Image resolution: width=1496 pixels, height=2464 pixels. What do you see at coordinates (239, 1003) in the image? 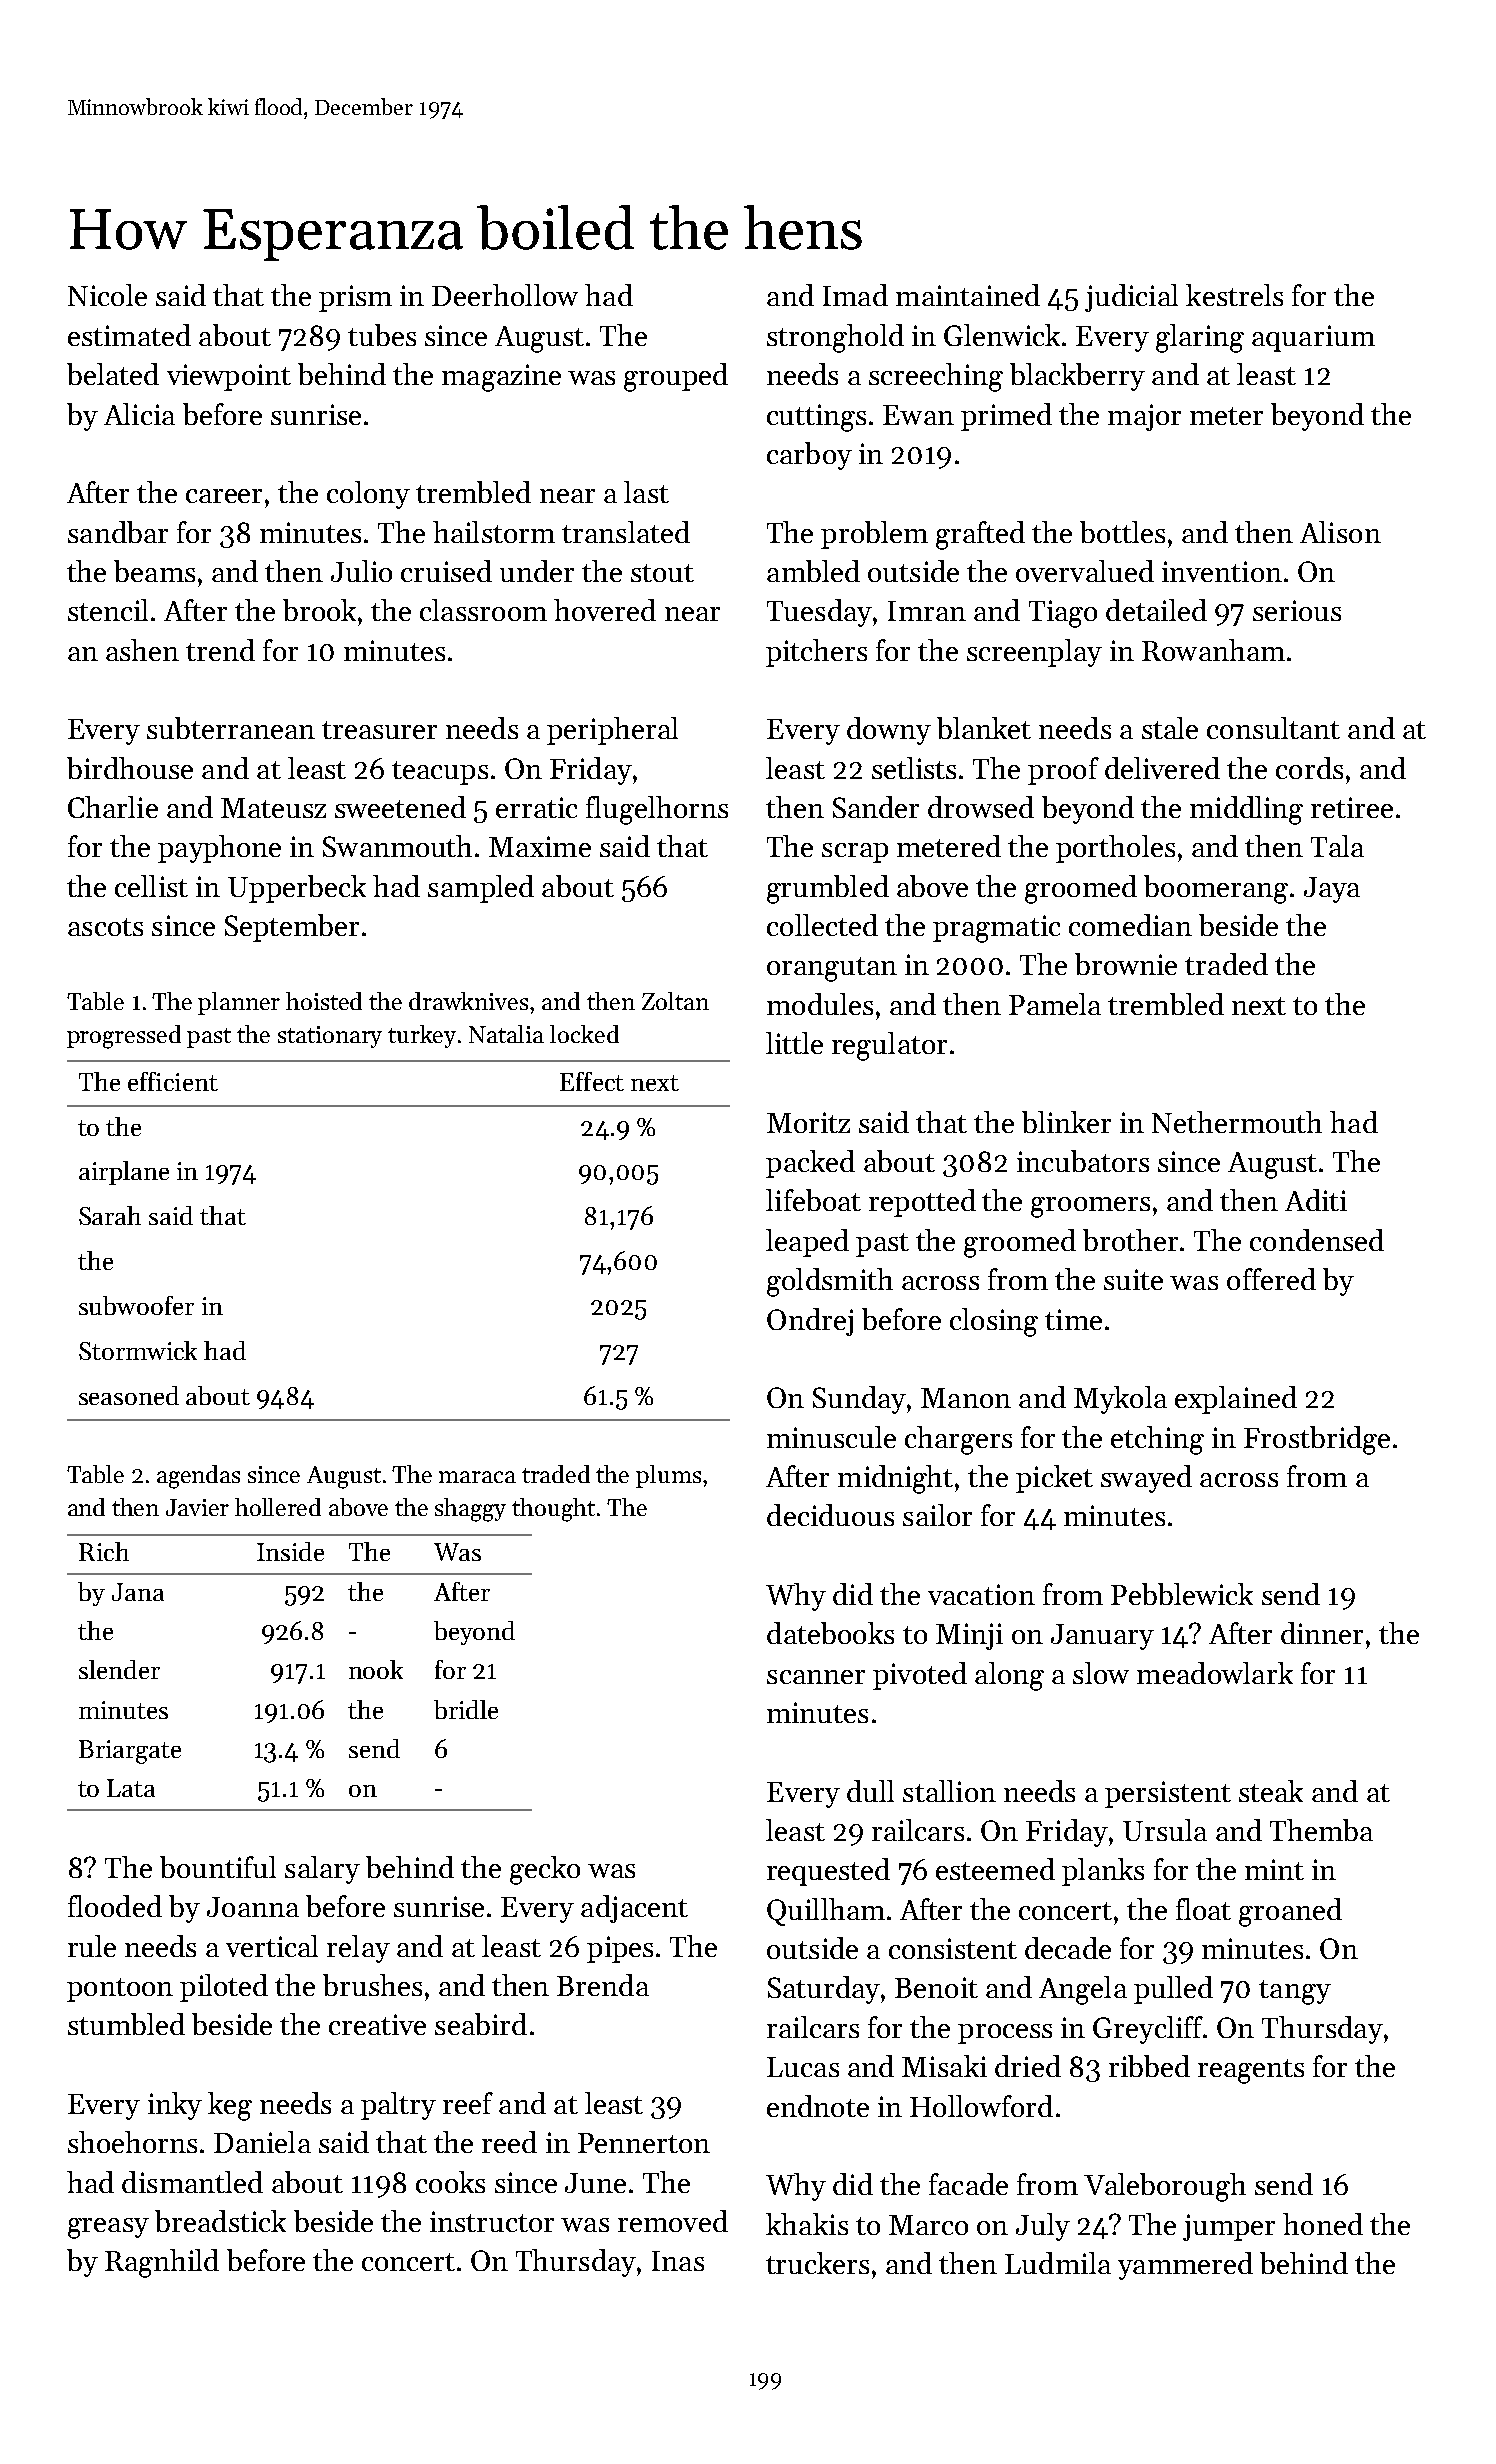
I see `planner` at bounding box center [239, 1003].
